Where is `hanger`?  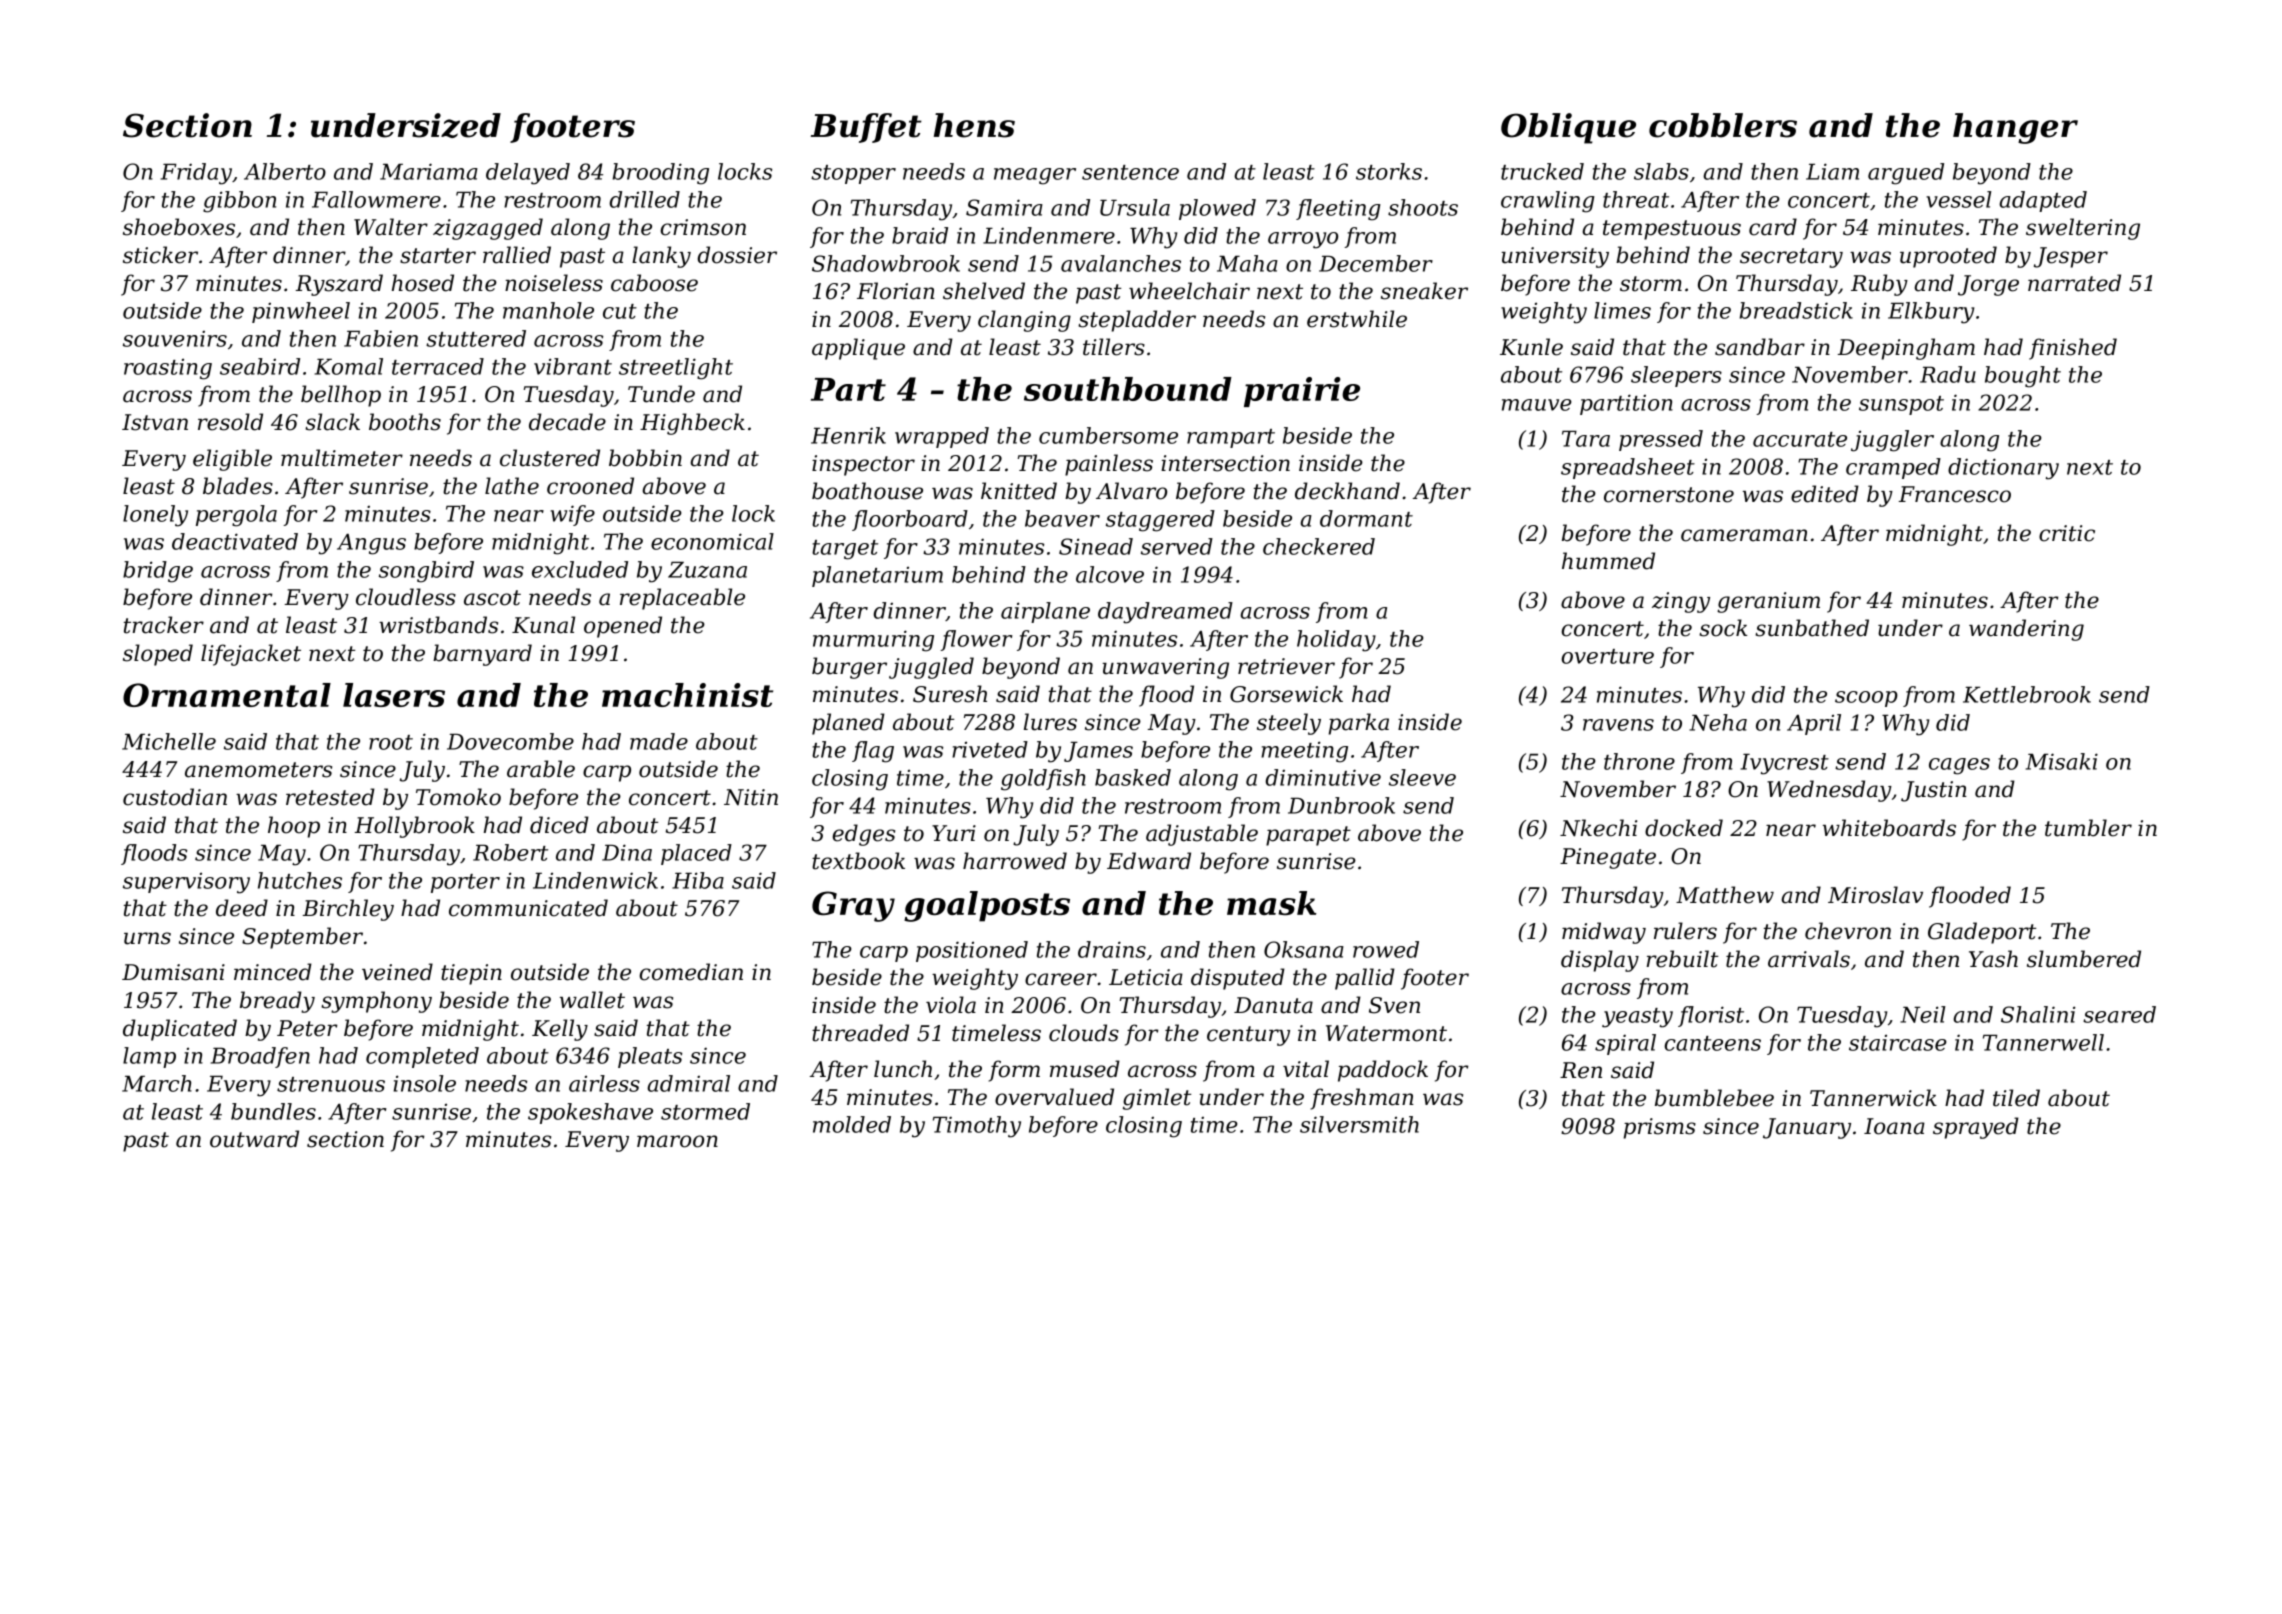
hanger is located at coordinates (2015, 128).
